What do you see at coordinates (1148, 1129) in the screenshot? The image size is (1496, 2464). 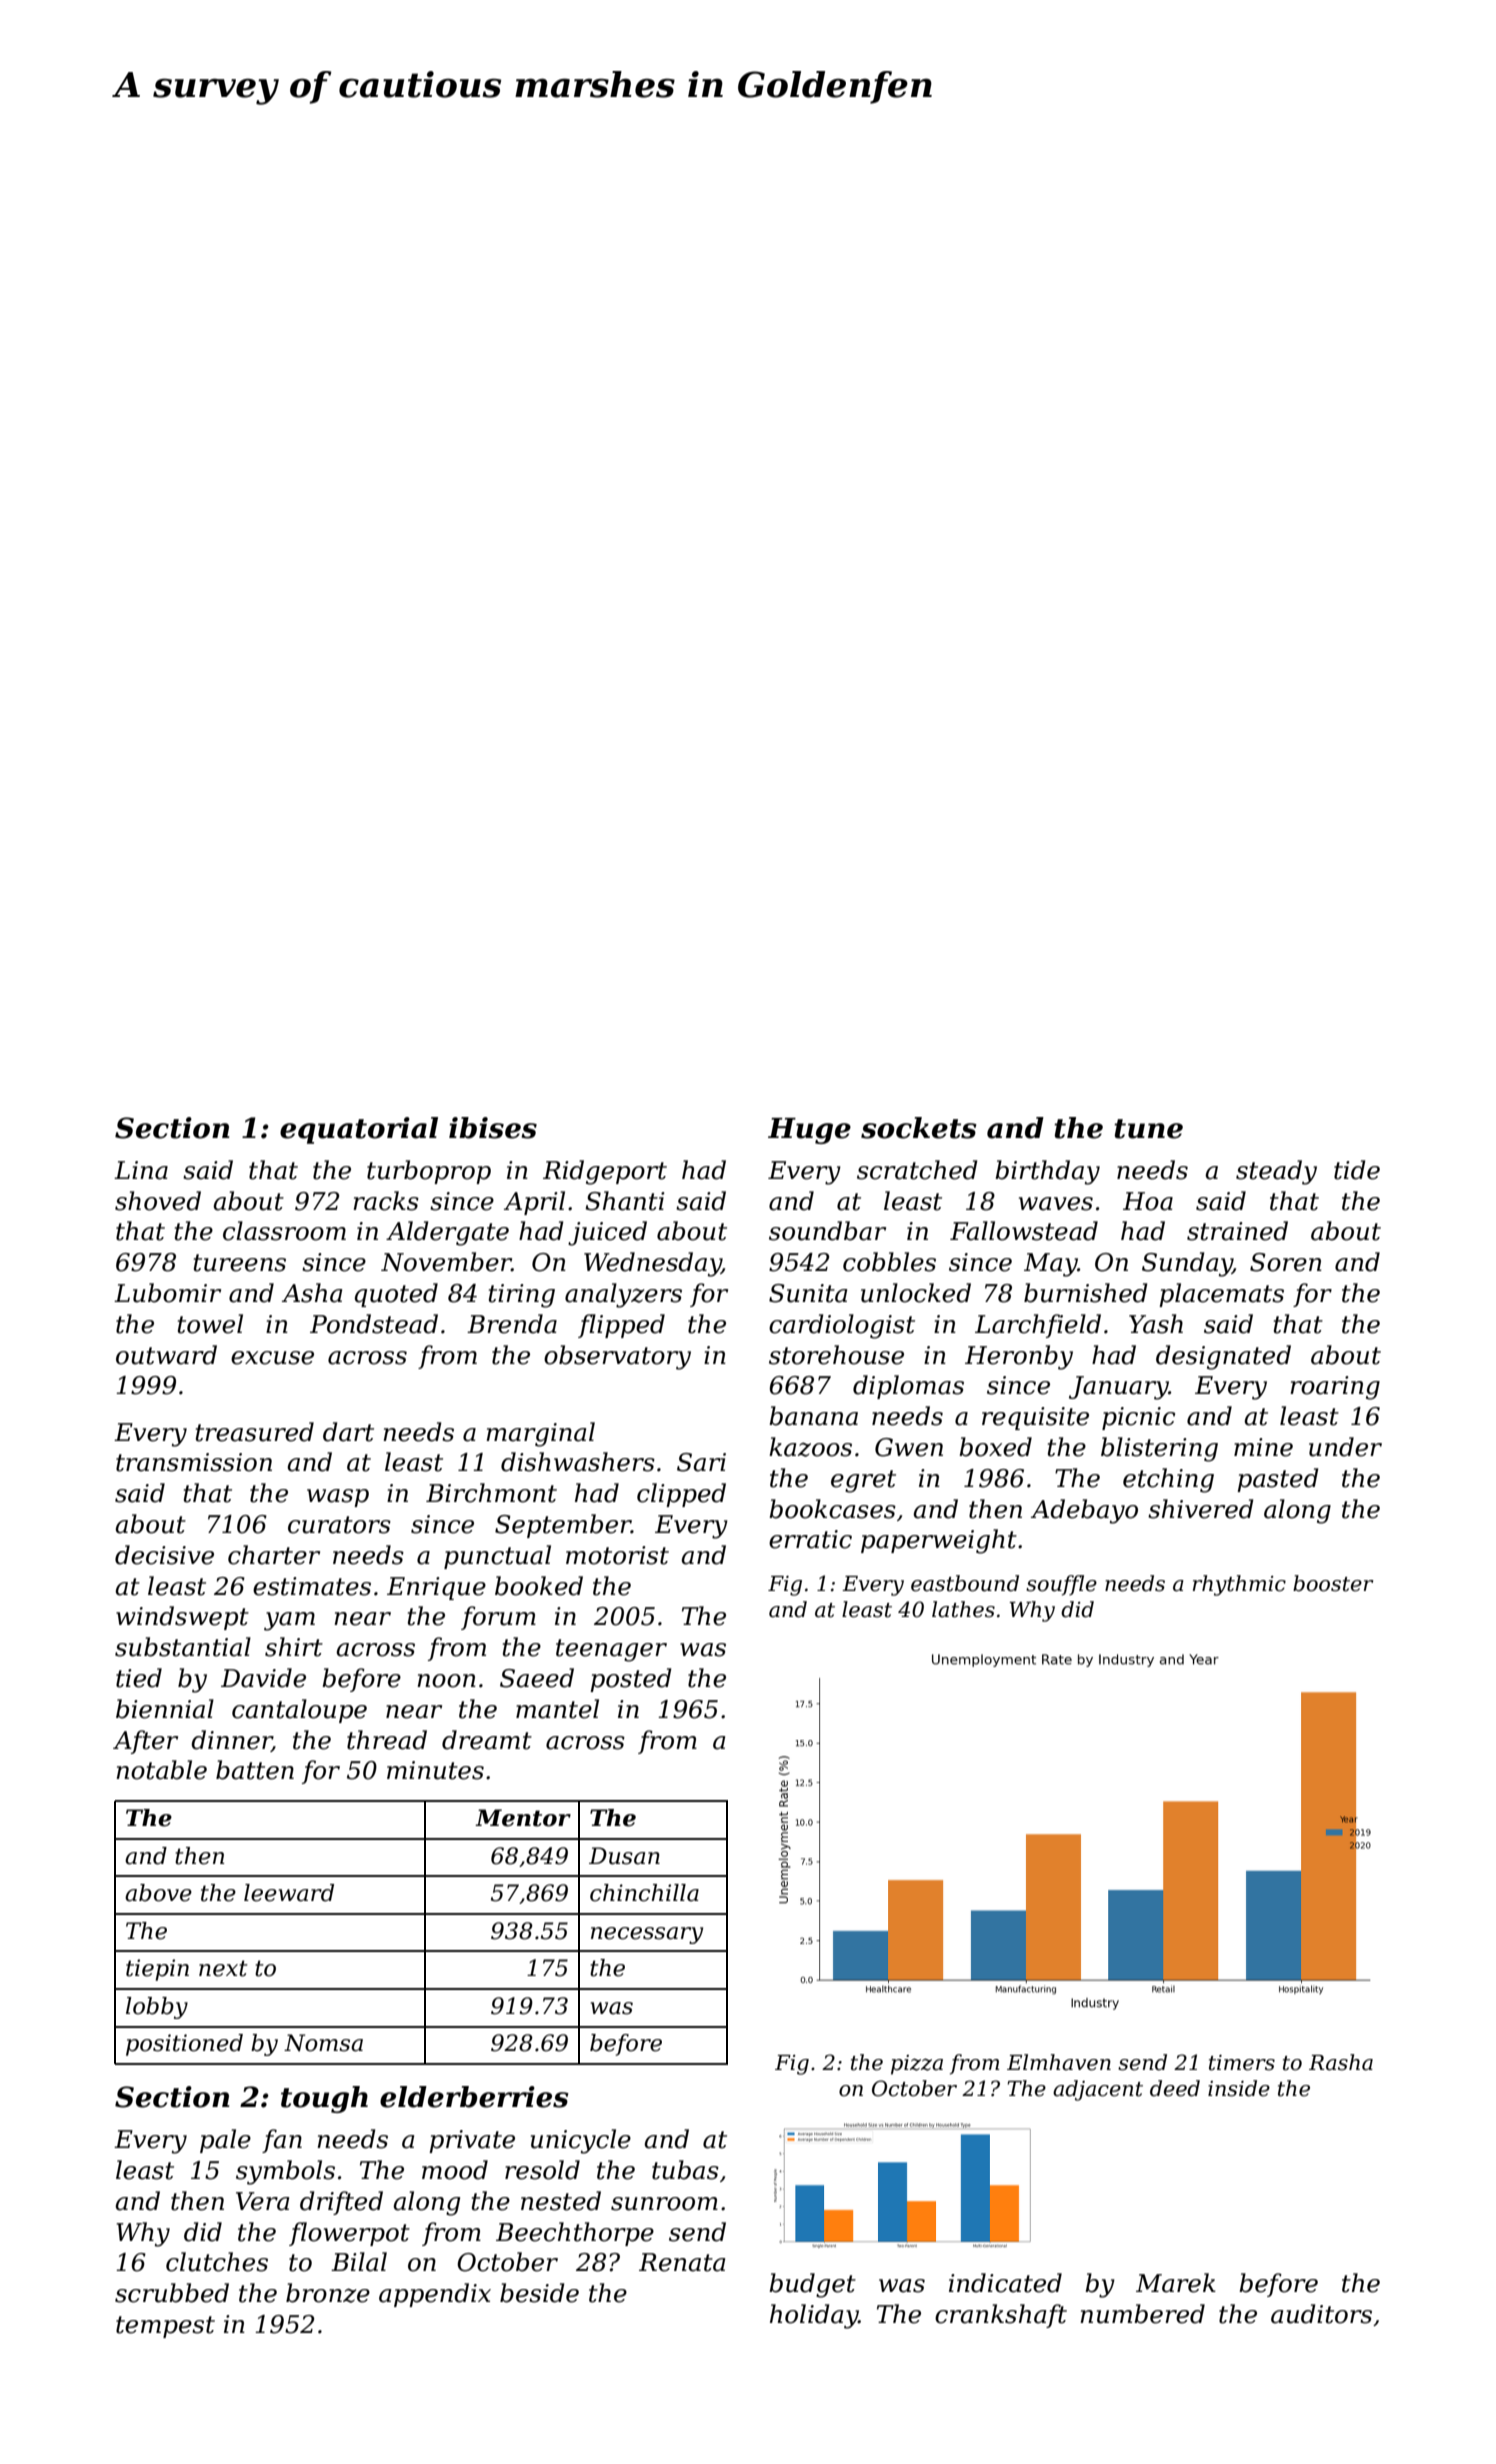 I see `tune` at bounding box center [1148, 1129].
